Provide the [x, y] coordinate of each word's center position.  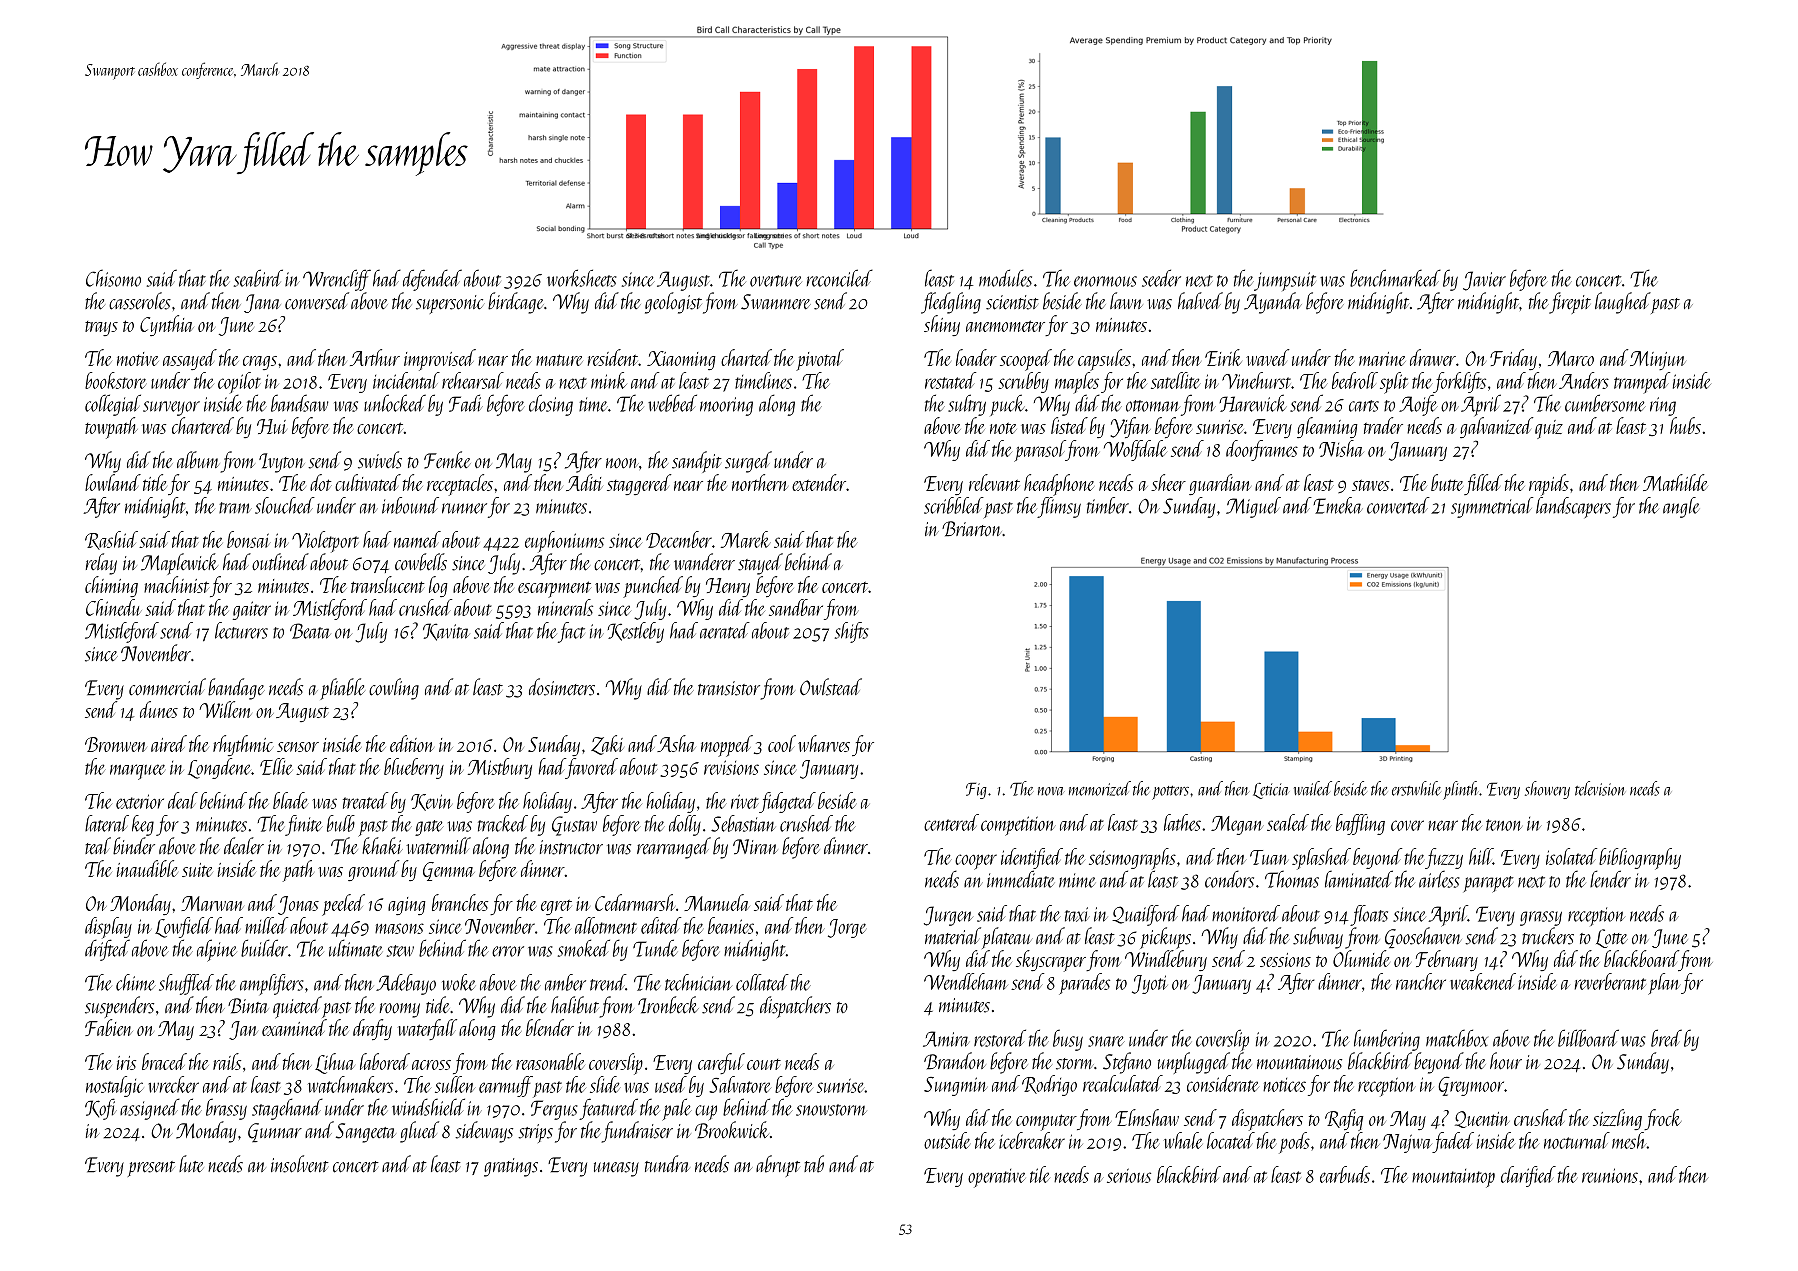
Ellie [276, 766]
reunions [1610, 1175]
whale [1183, 1140]
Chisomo [113, 278]
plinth [1461, 790]
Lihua [334, 1063]
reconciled [840, 278]
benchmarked [1395, 278]
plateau [1006, 938]
